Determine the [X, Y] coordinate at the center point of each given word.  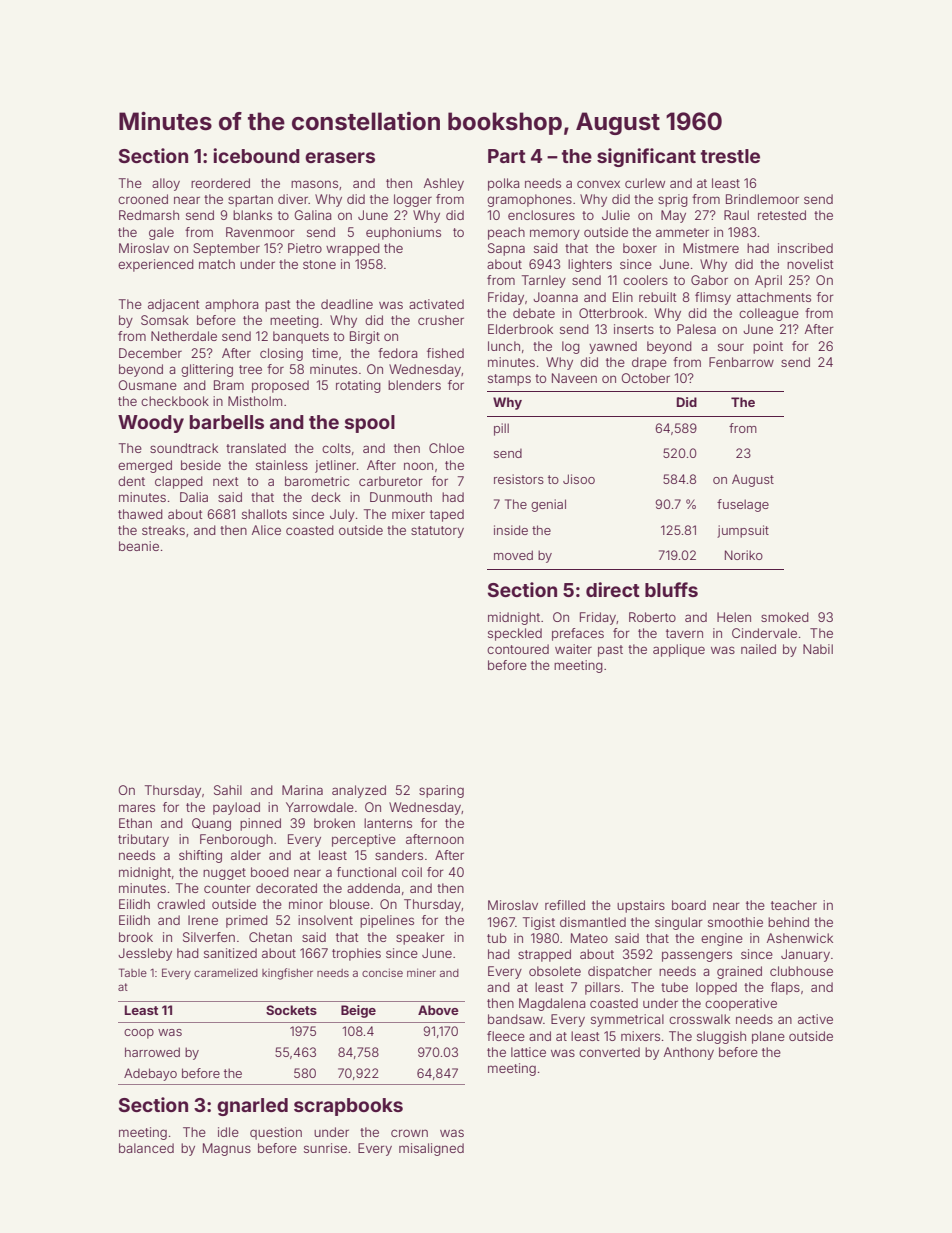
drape [649, 363]
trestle [730, 156]
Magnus [227, 1149]
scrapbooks [348, 1107]
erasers [340, 157]
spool [370, 424]
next [226, 481]
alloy [166, 184]
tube [674, 987]
